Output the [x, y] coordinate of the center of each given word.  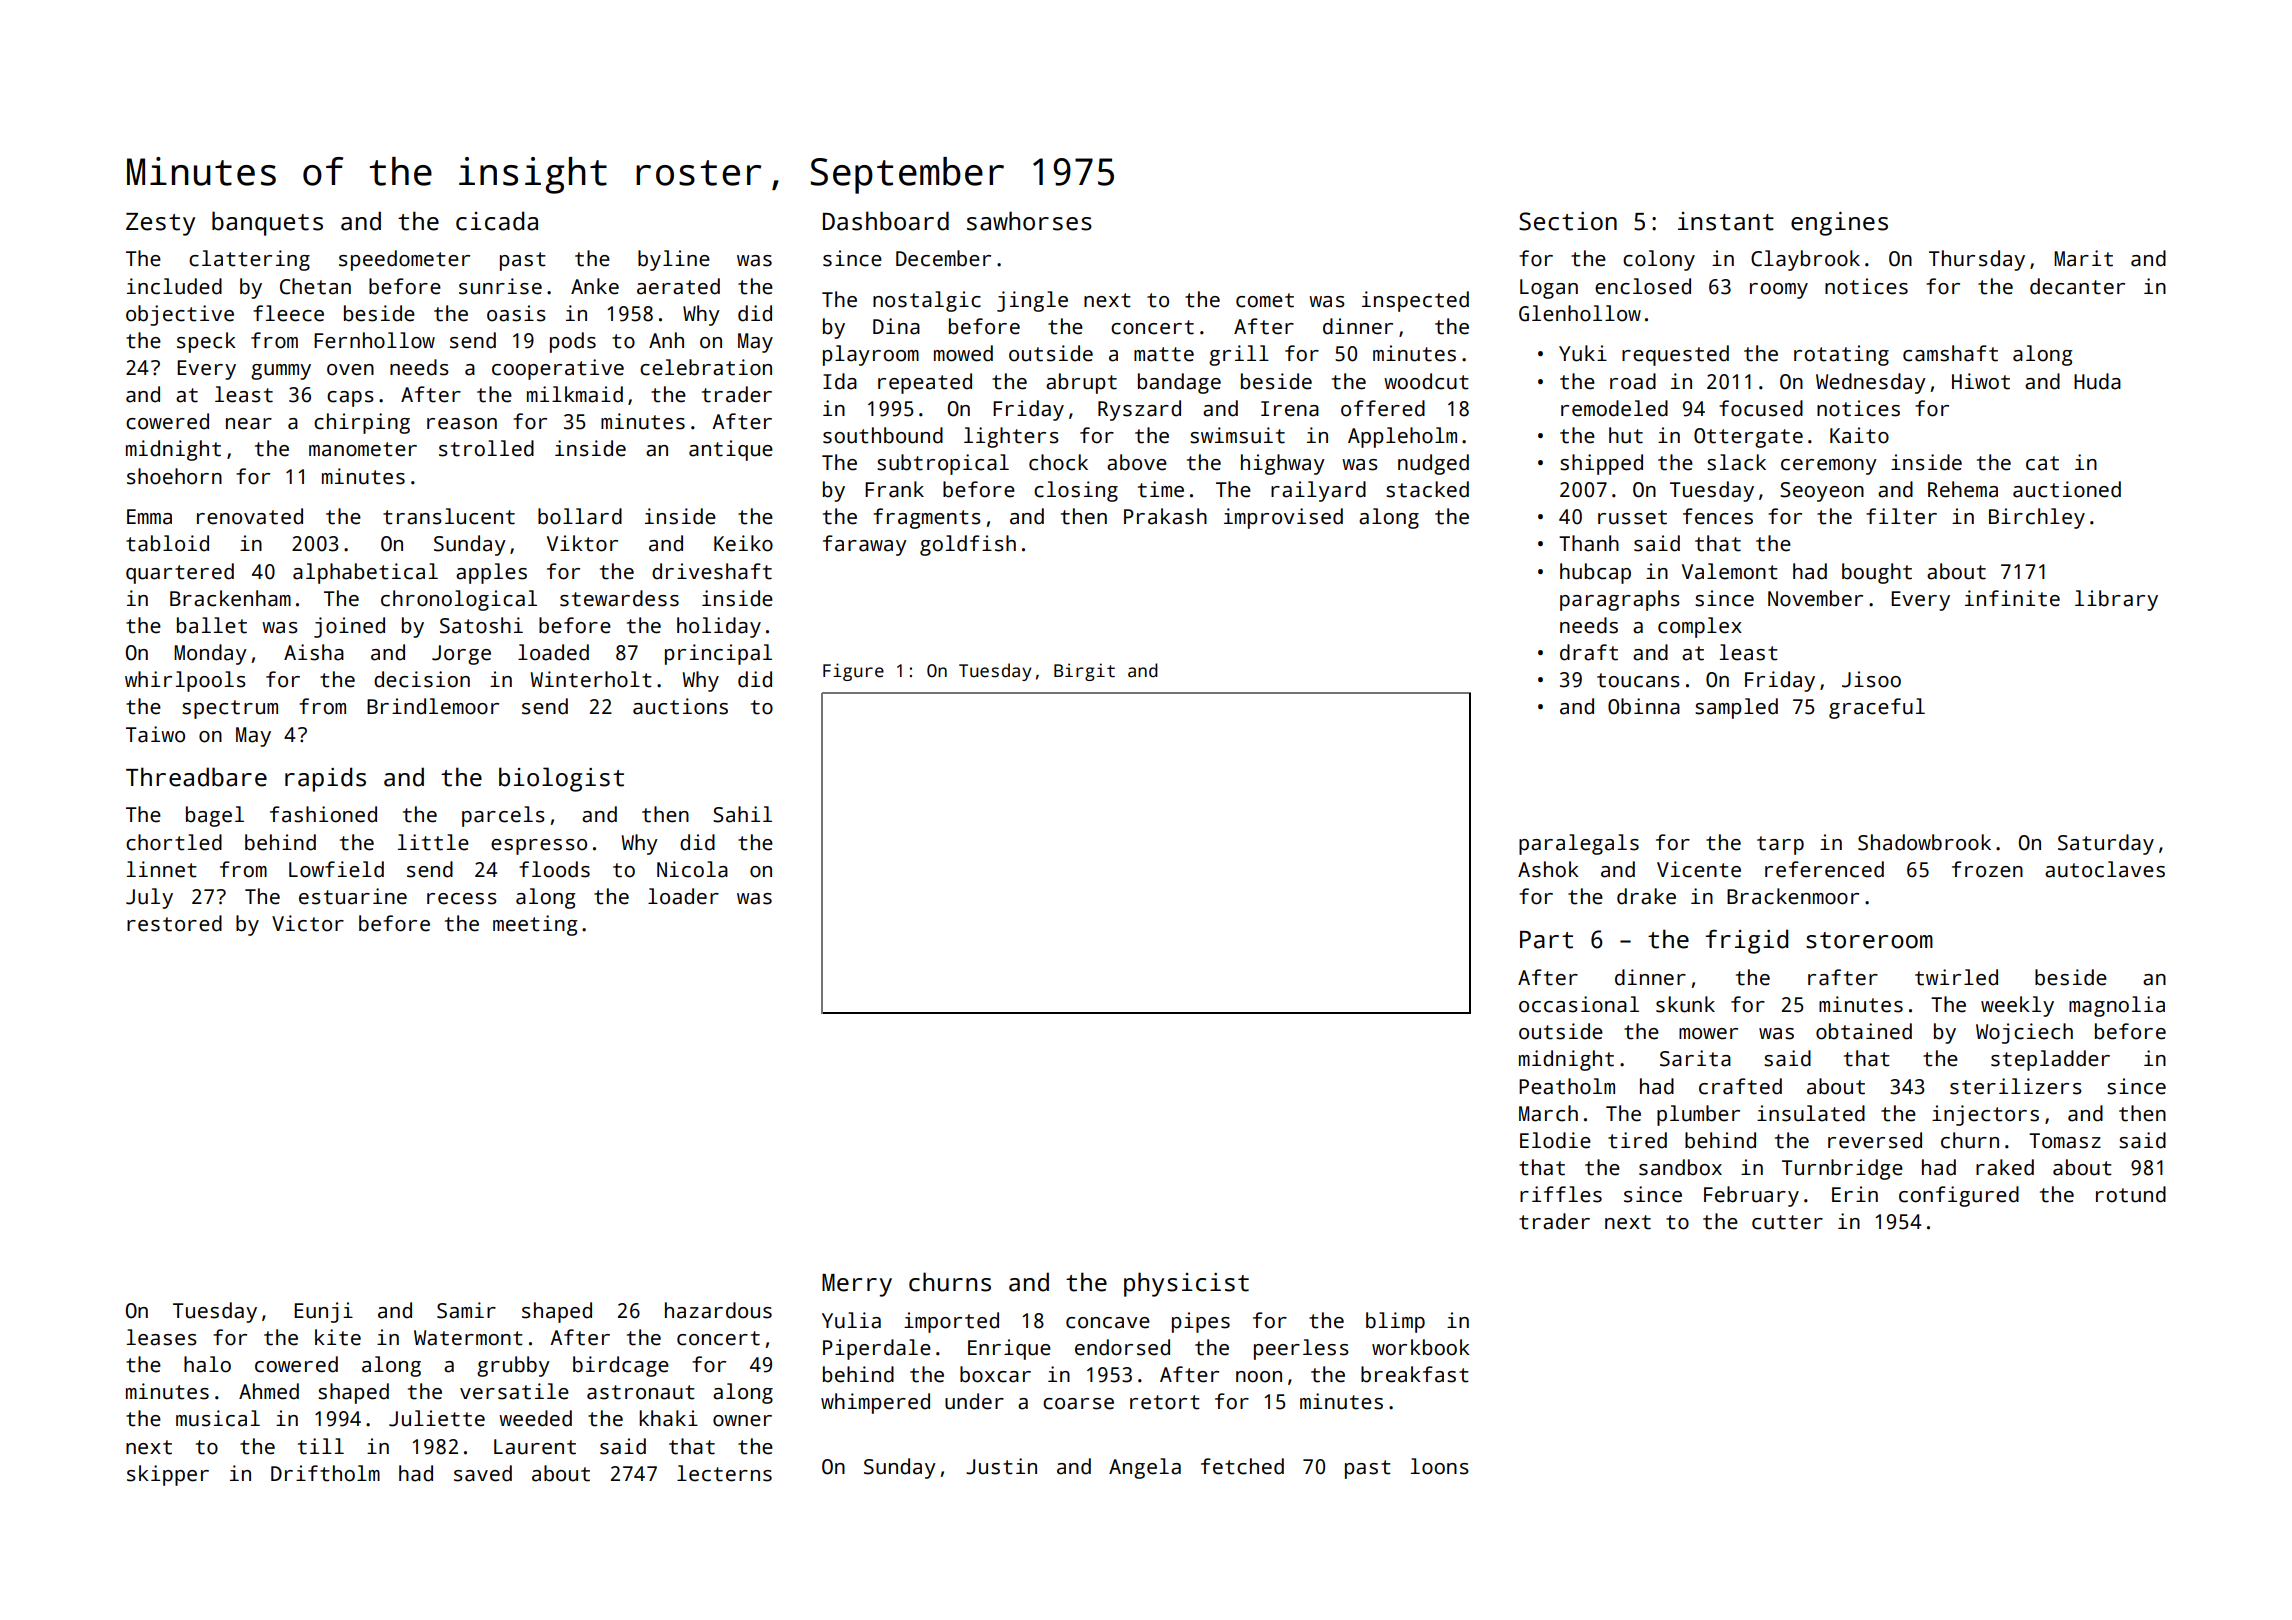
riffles [1561, 1194]
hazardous [718, 1310]
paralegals [1579, 844]
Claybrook [1805, 260]
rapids [325, 779]
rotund [2131, 1194]
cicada [497, 221]
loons [1440, 1466]
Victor [308, 923]
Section [1568, 221]
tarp [1780, 845]
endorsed [1122, 1347]
